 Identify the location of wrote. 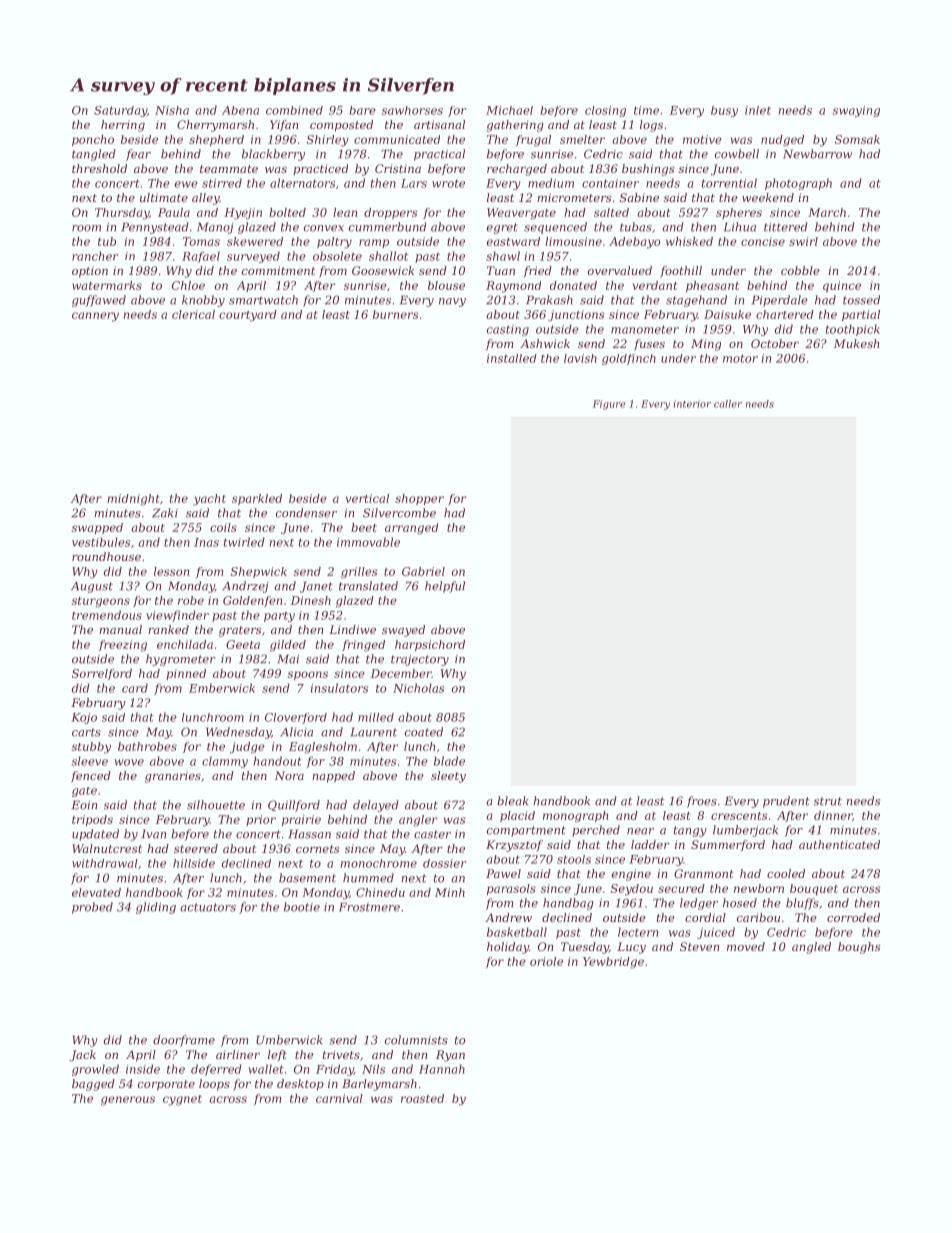
(448, 183).
